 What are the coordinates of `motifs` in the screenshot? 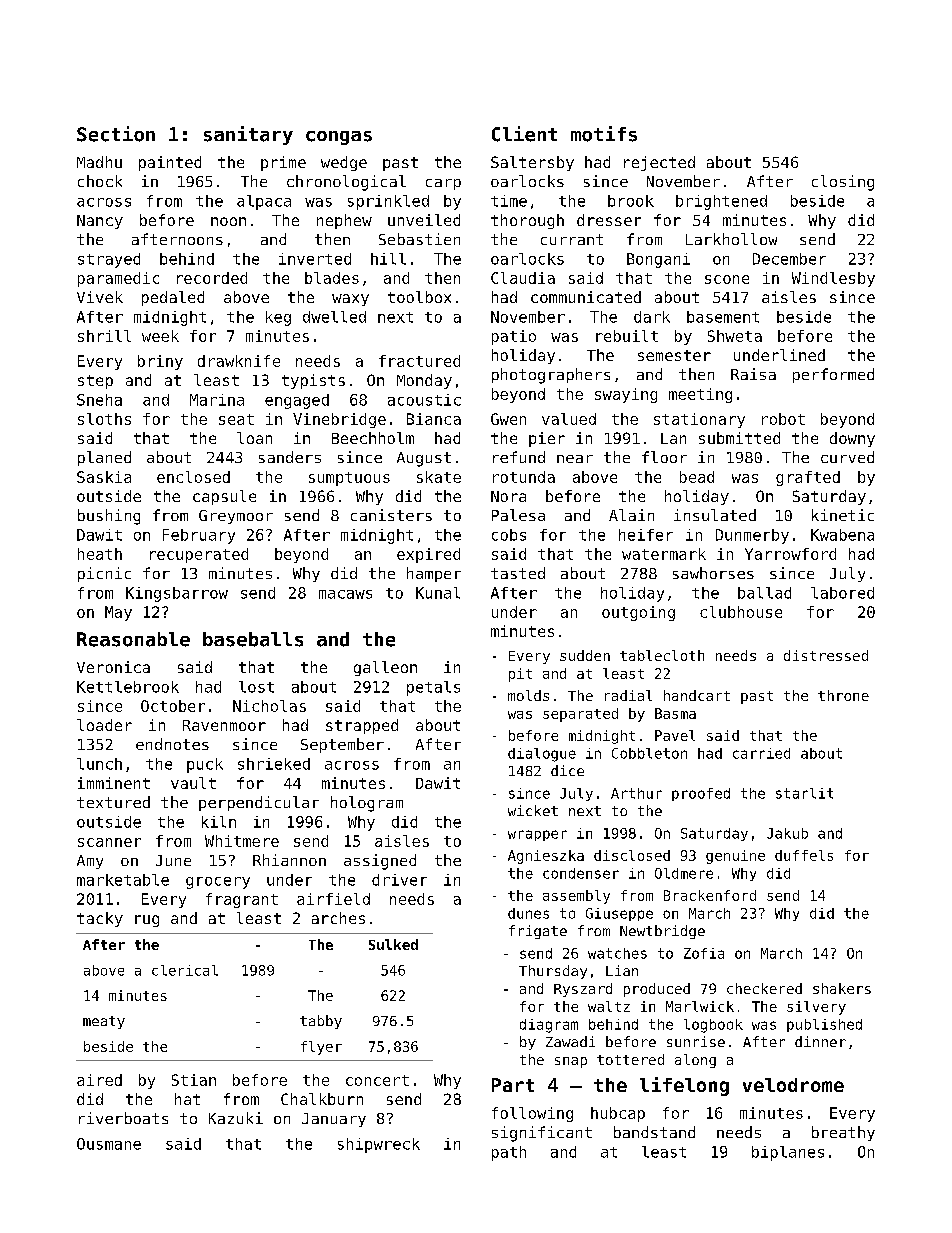 It's located at (604, 134).
